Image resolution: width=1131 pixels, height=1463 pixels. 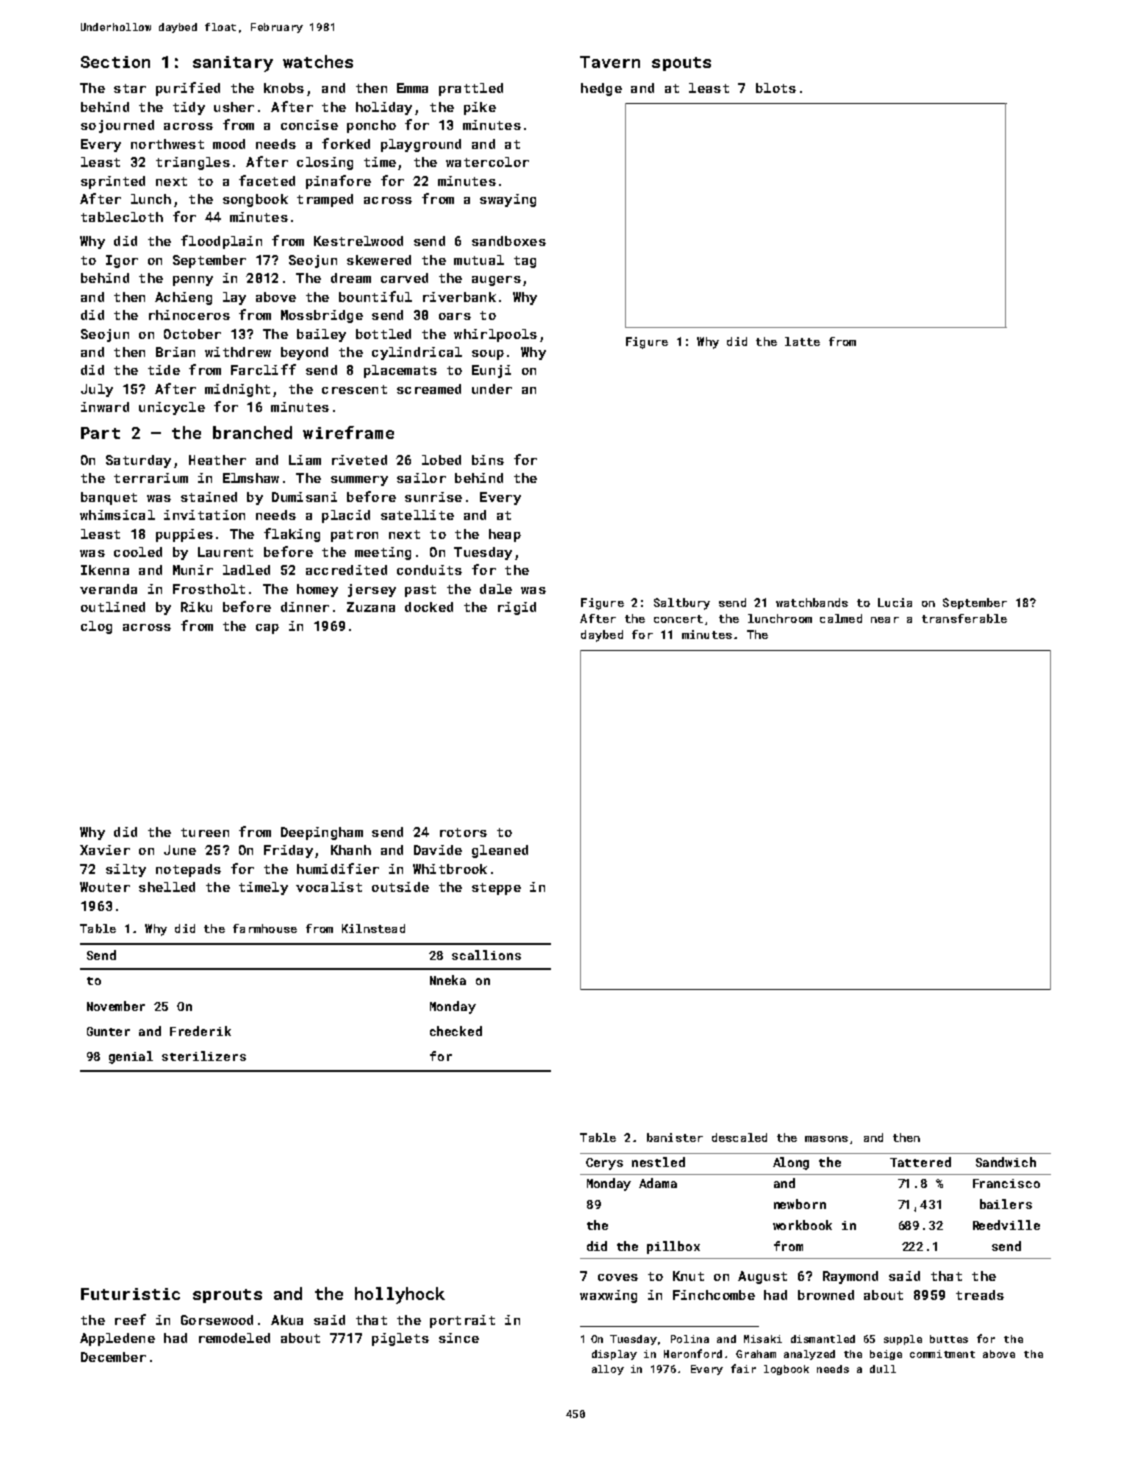 I want to click on blots, so click(x=776, y=88).
